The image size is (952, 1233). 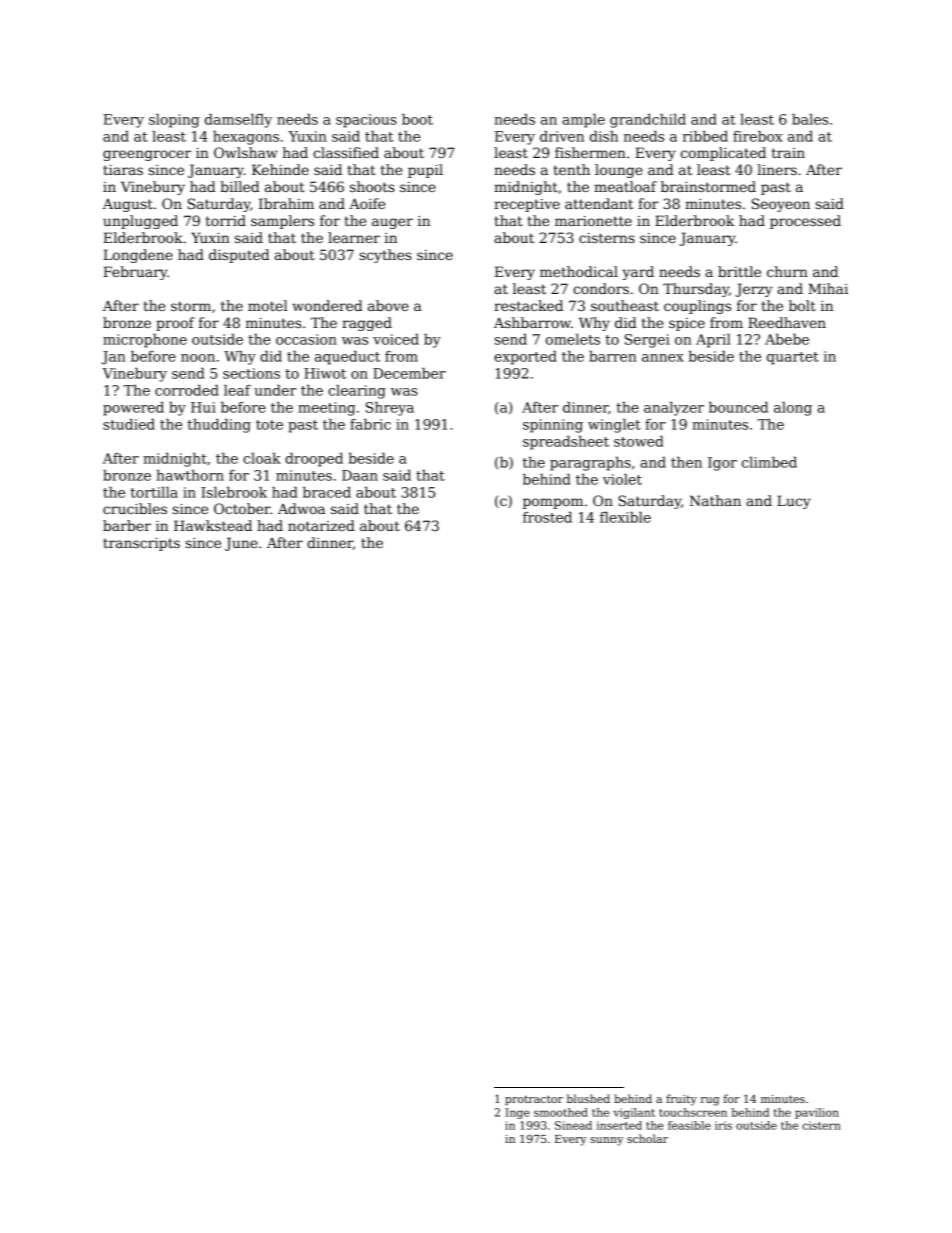 I want to click on flexible, so click(x=625, y=517).
